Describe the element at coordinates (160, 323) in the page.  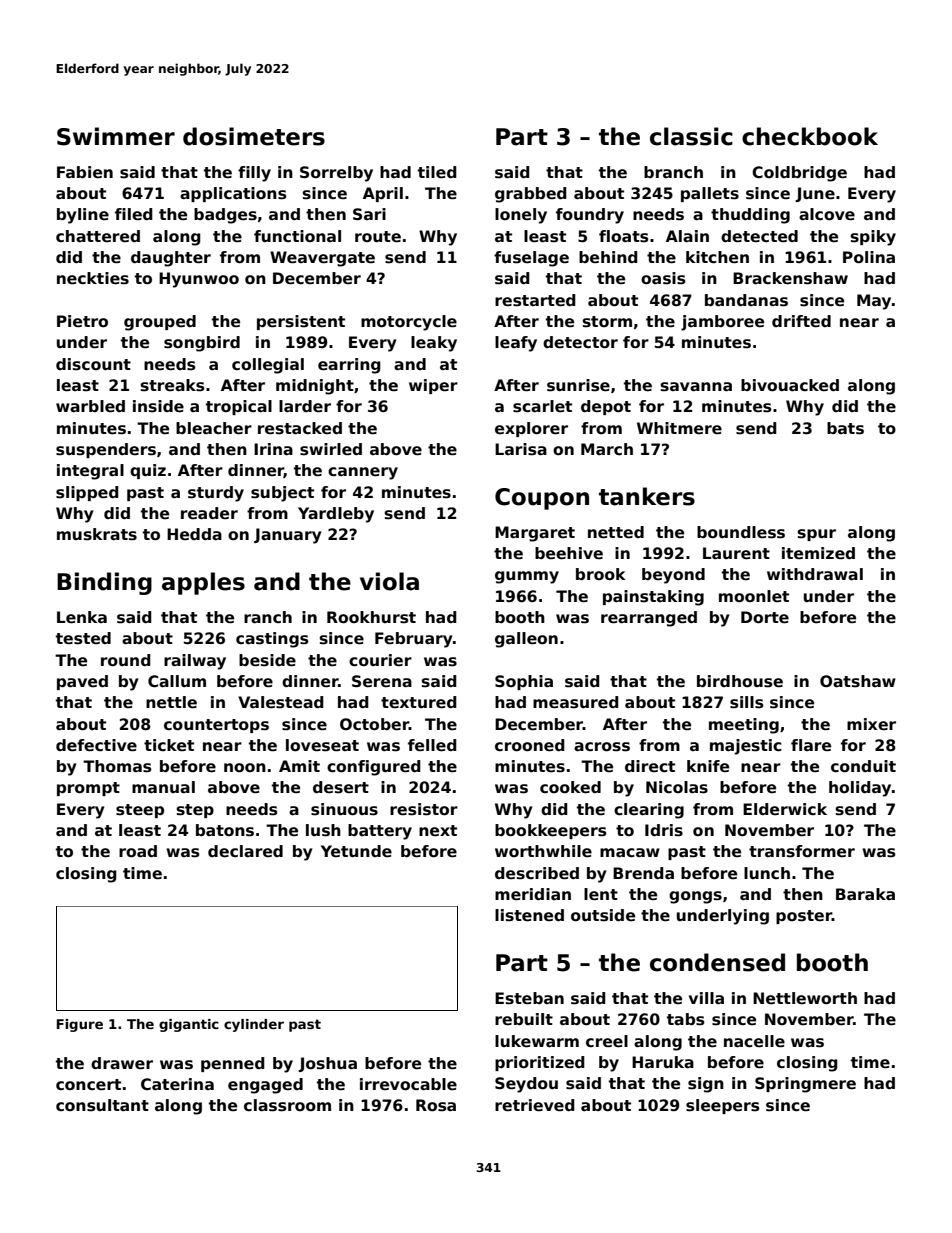
I see `grouped` at that location.
